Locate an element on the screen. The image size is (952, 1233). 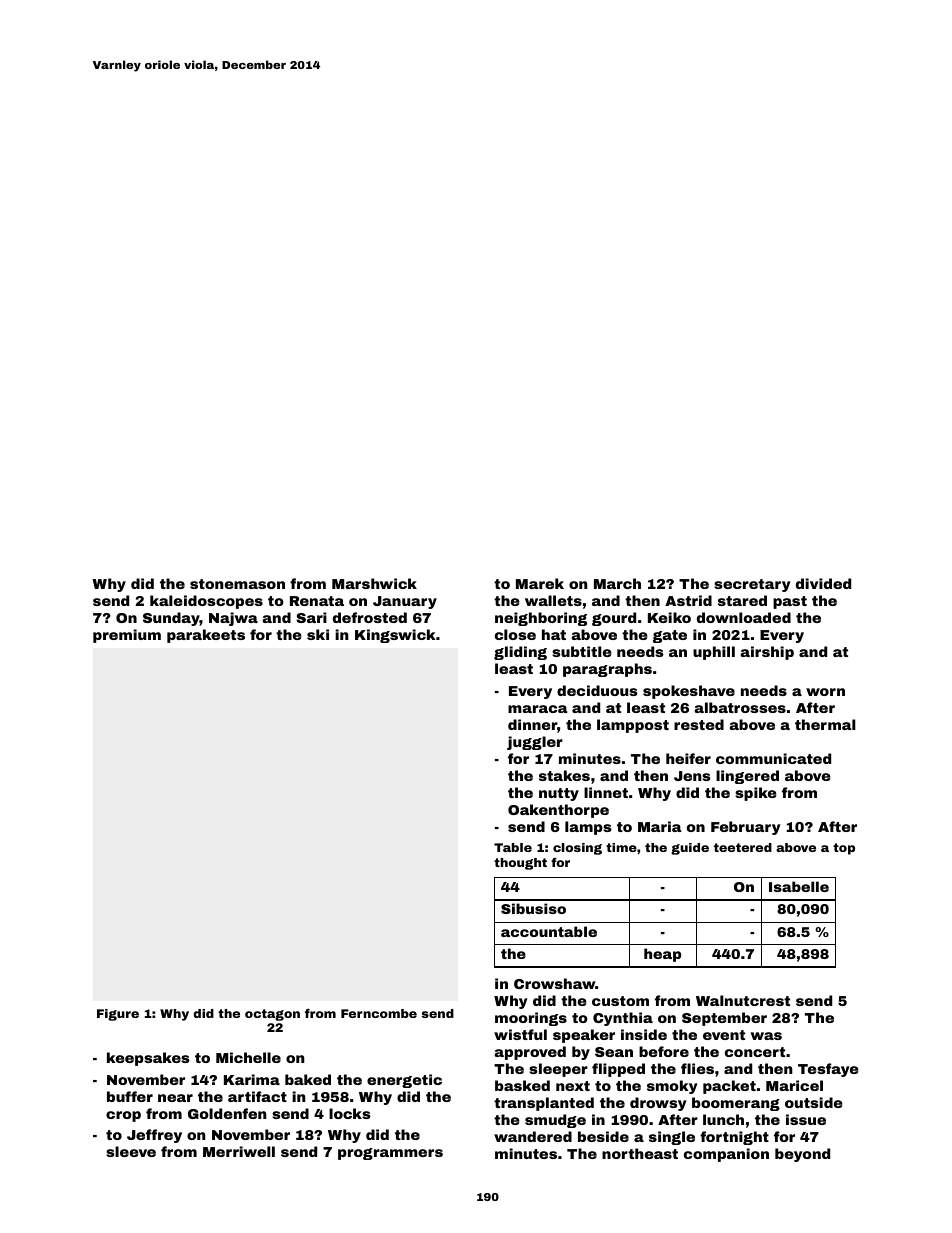
Isabelle is located at coordinates (799, 886).
